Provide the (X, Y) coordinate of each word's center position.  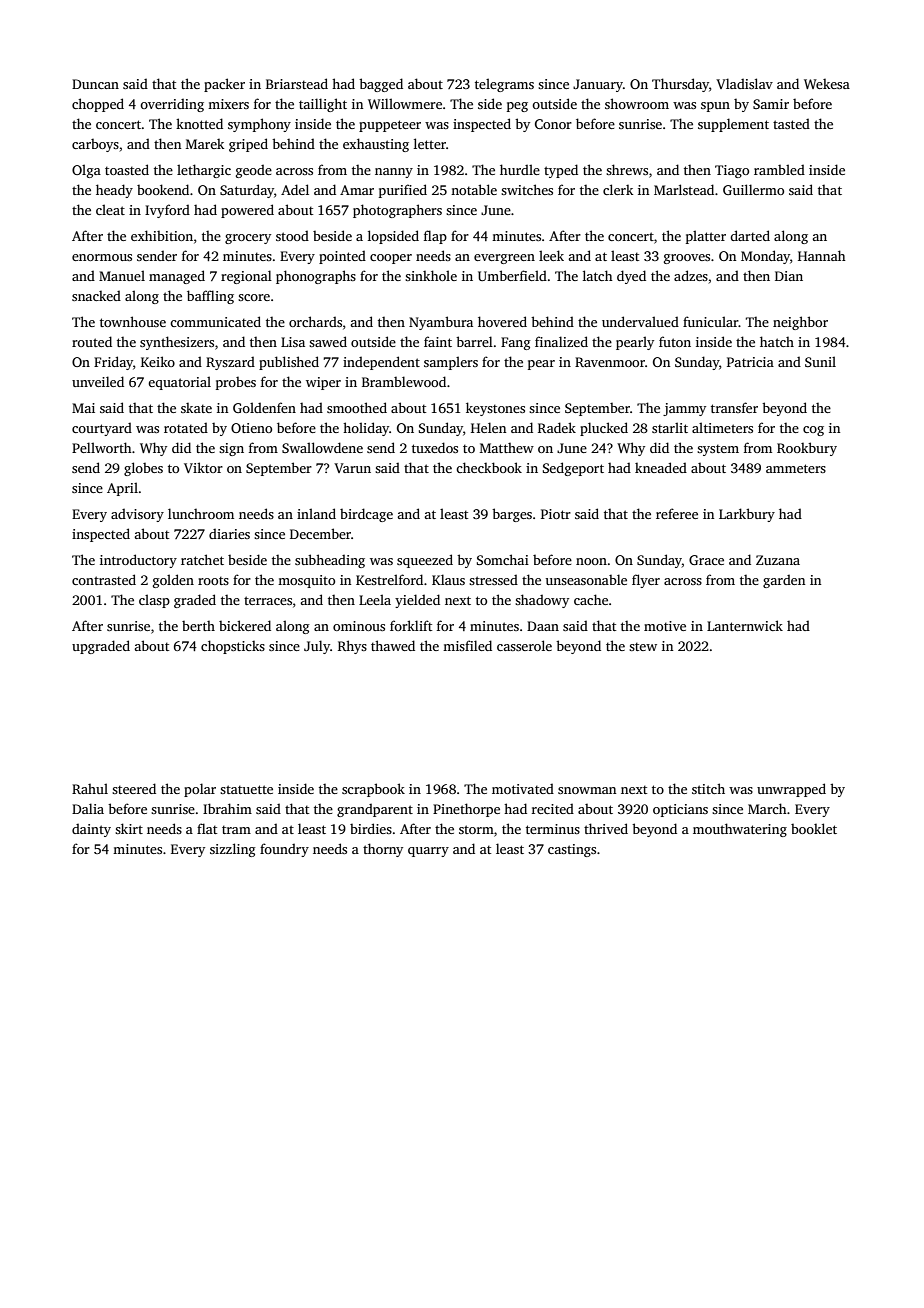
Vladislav (744, 83)
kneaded (661, 467)
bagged (381, 85)
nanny (394, 173)
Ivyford (167, 211)
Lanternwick (745, 625)
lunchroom (201, 513)
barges (512, 515)
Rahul (90, 788)
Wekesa (827, 84)
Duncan (95, 84)
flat (207, 828)
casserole (524, 645)
